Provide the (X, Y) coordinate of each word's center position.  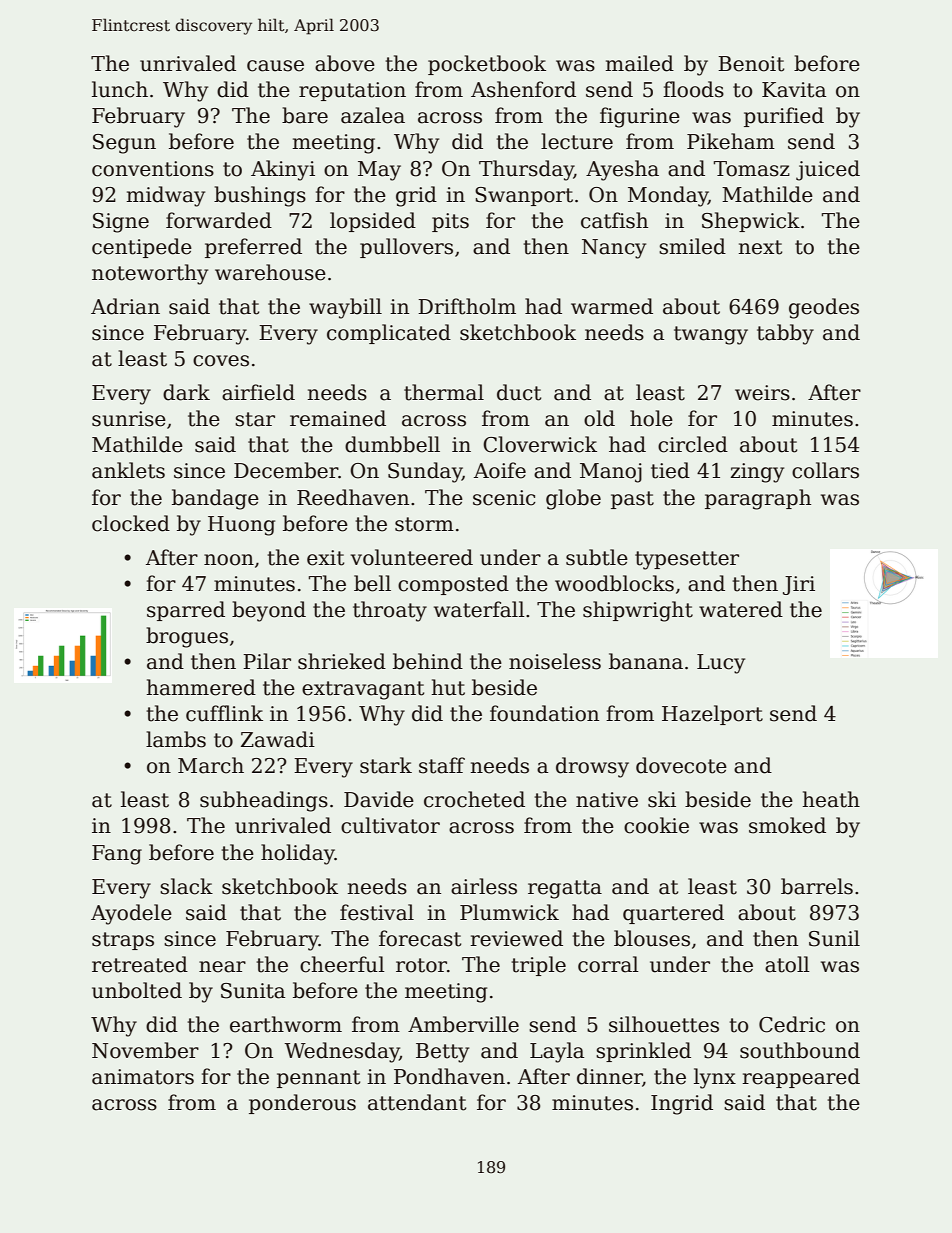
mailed (639, 63)
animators (143, 1077)
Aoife (500, 470)
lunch (120, 89)
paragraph (758, 499)
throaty (390, 611)
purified (784, 117)
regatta (565, 889)
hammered (201, 687)
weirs (762, 393)
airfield (258, 392)
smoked (787, 825)
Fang (117, 855)
